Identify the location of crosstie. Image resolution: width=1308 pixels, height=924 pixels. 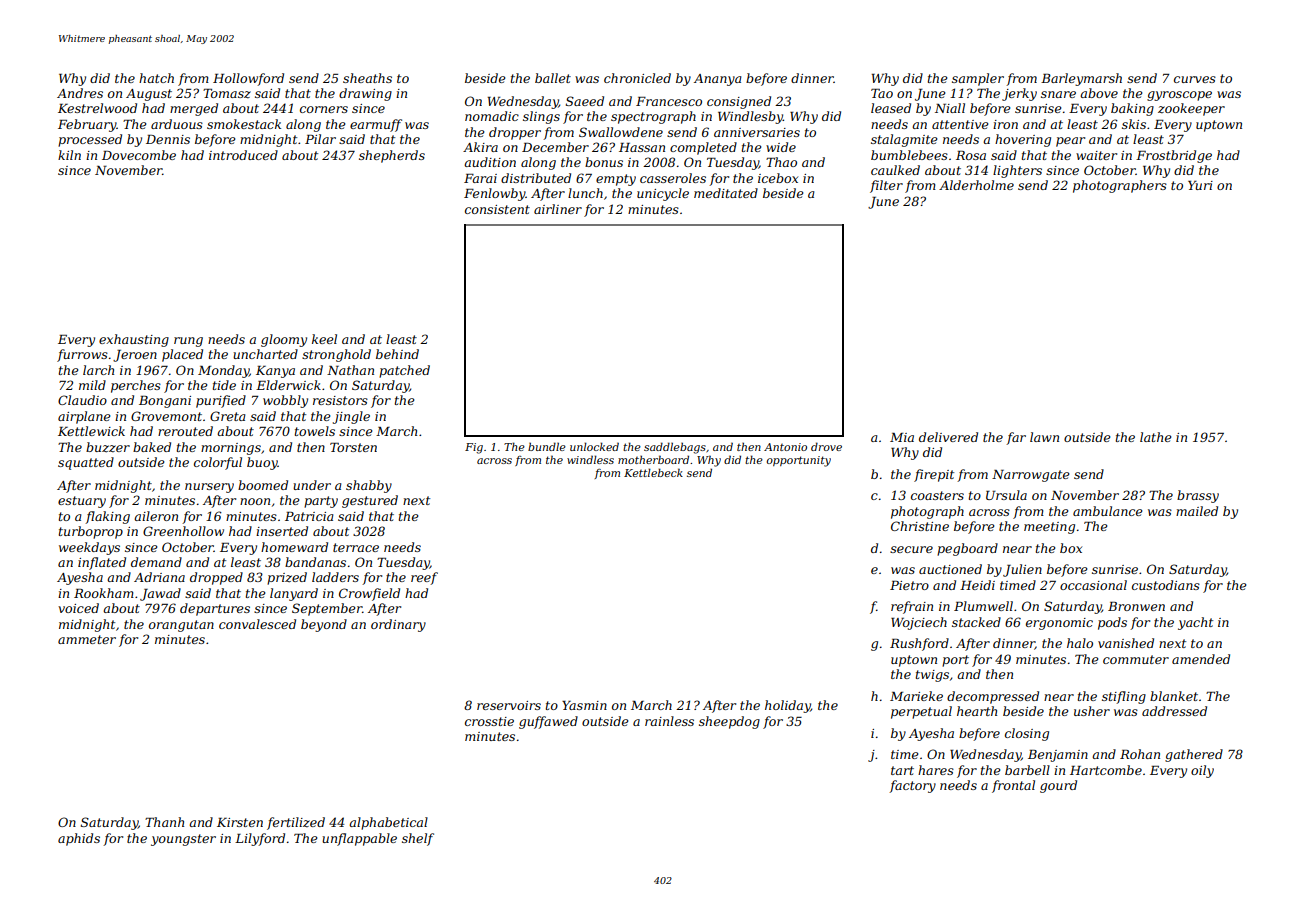
(489, 721).
